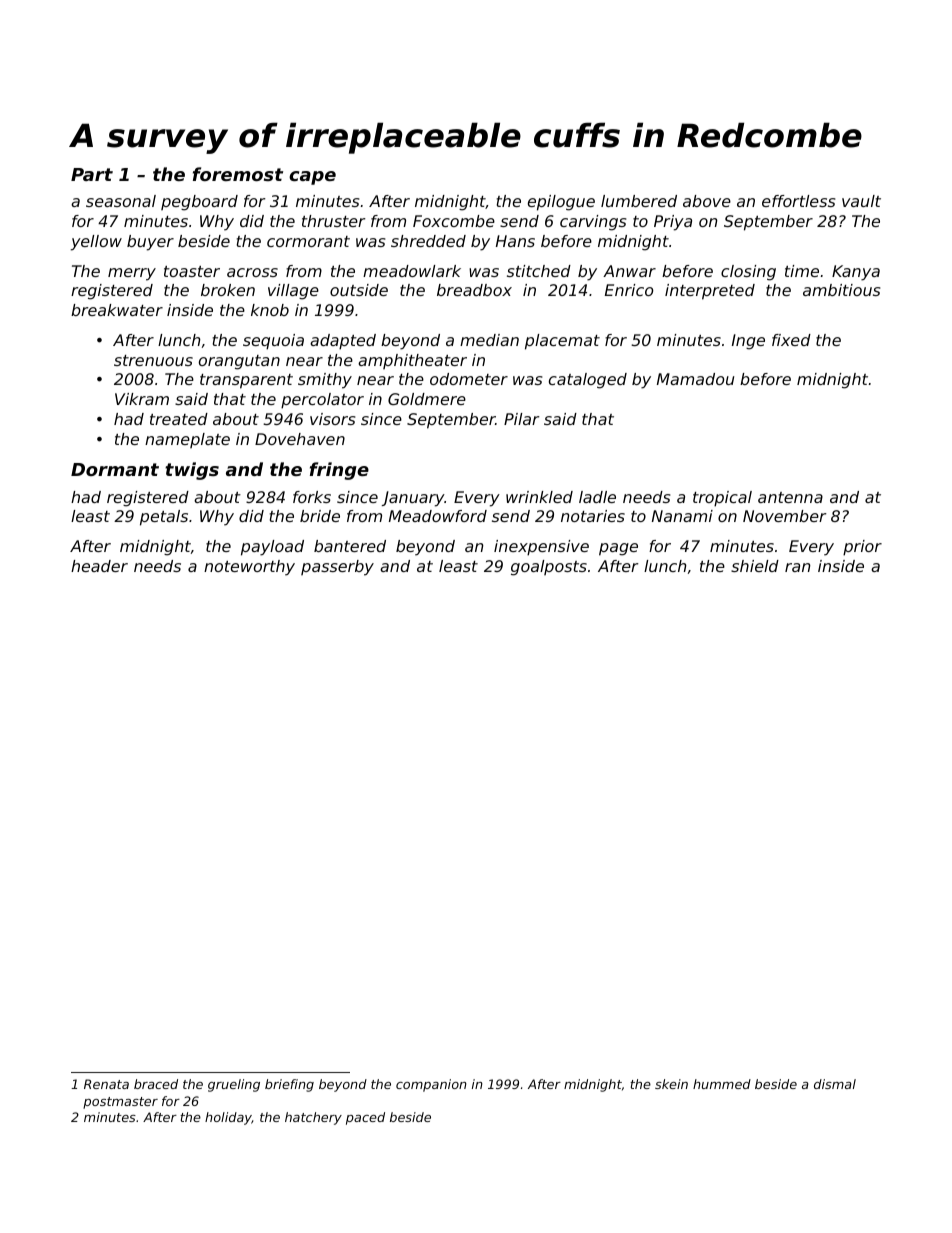 The image size is (952, 1233). I want to click on companion, so click(431, 1085).
